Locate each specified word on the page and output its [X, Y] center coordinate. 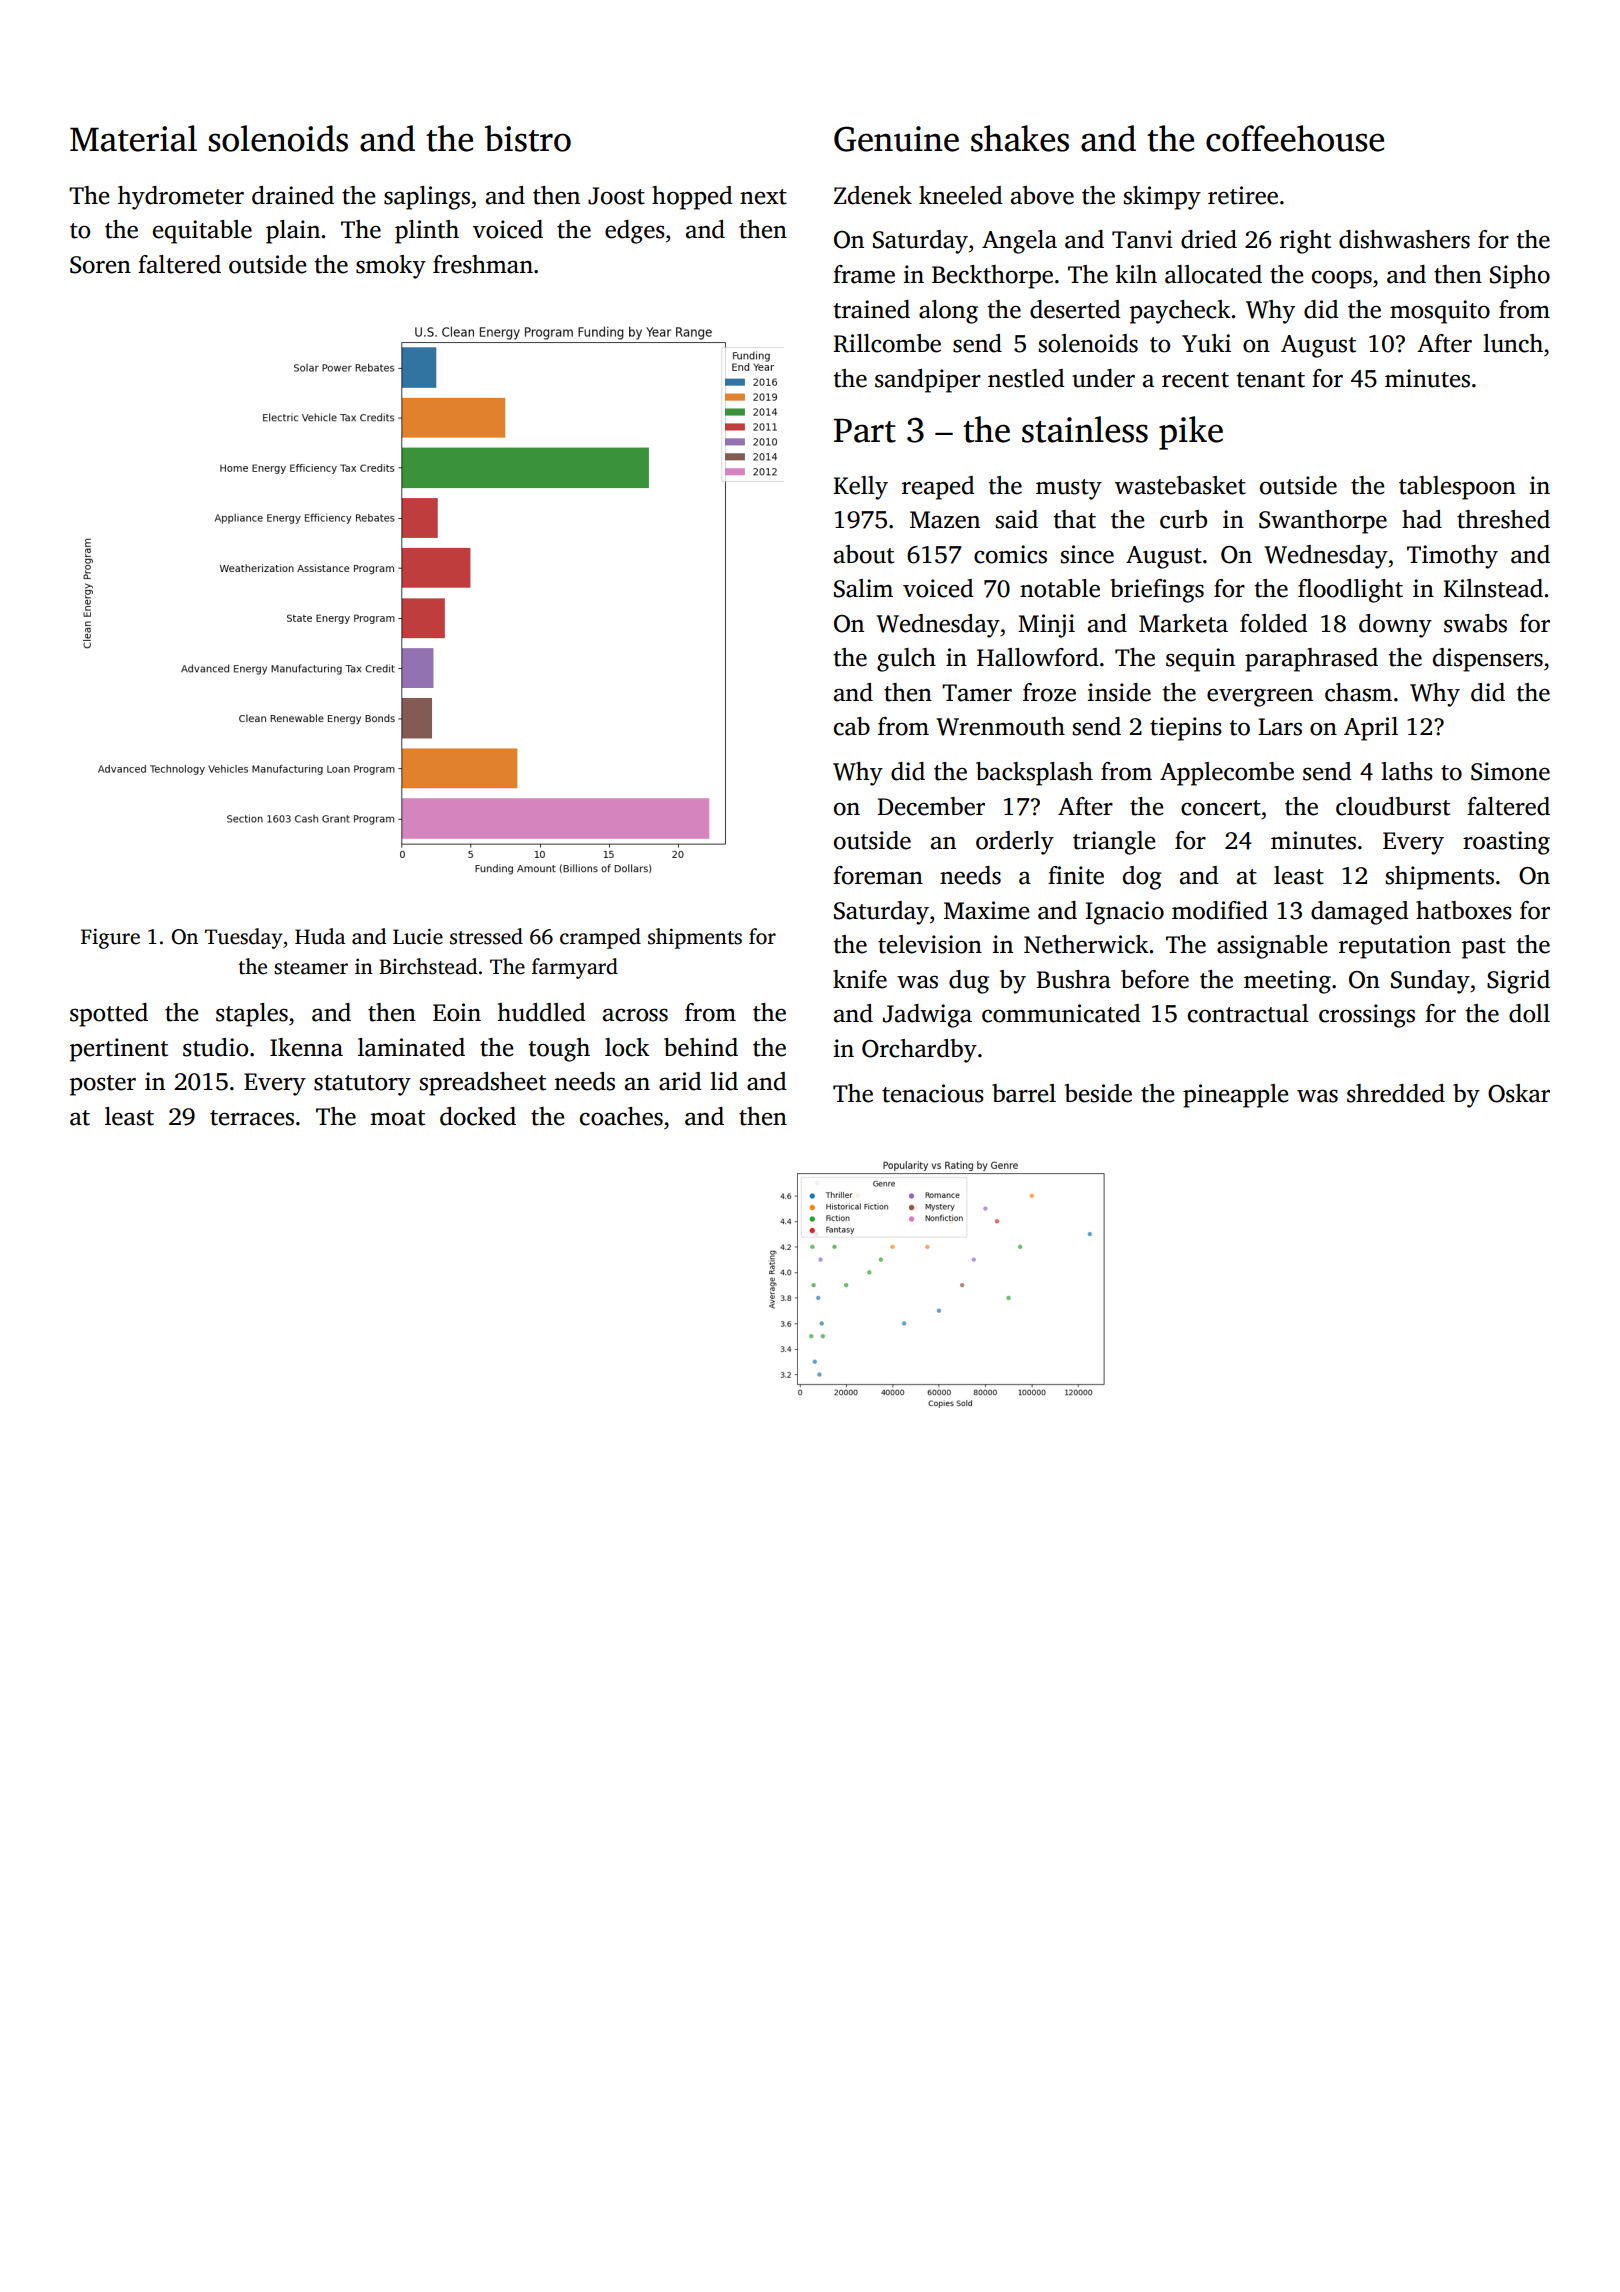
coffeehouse [1295, 138]
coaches [621, 1116]
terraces [252, 1118]
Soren [100, 265]
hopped [692, 198]
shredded [1396, 1093]
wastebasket [1180, 485]
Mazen [945, 520]
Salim [863, 588]
